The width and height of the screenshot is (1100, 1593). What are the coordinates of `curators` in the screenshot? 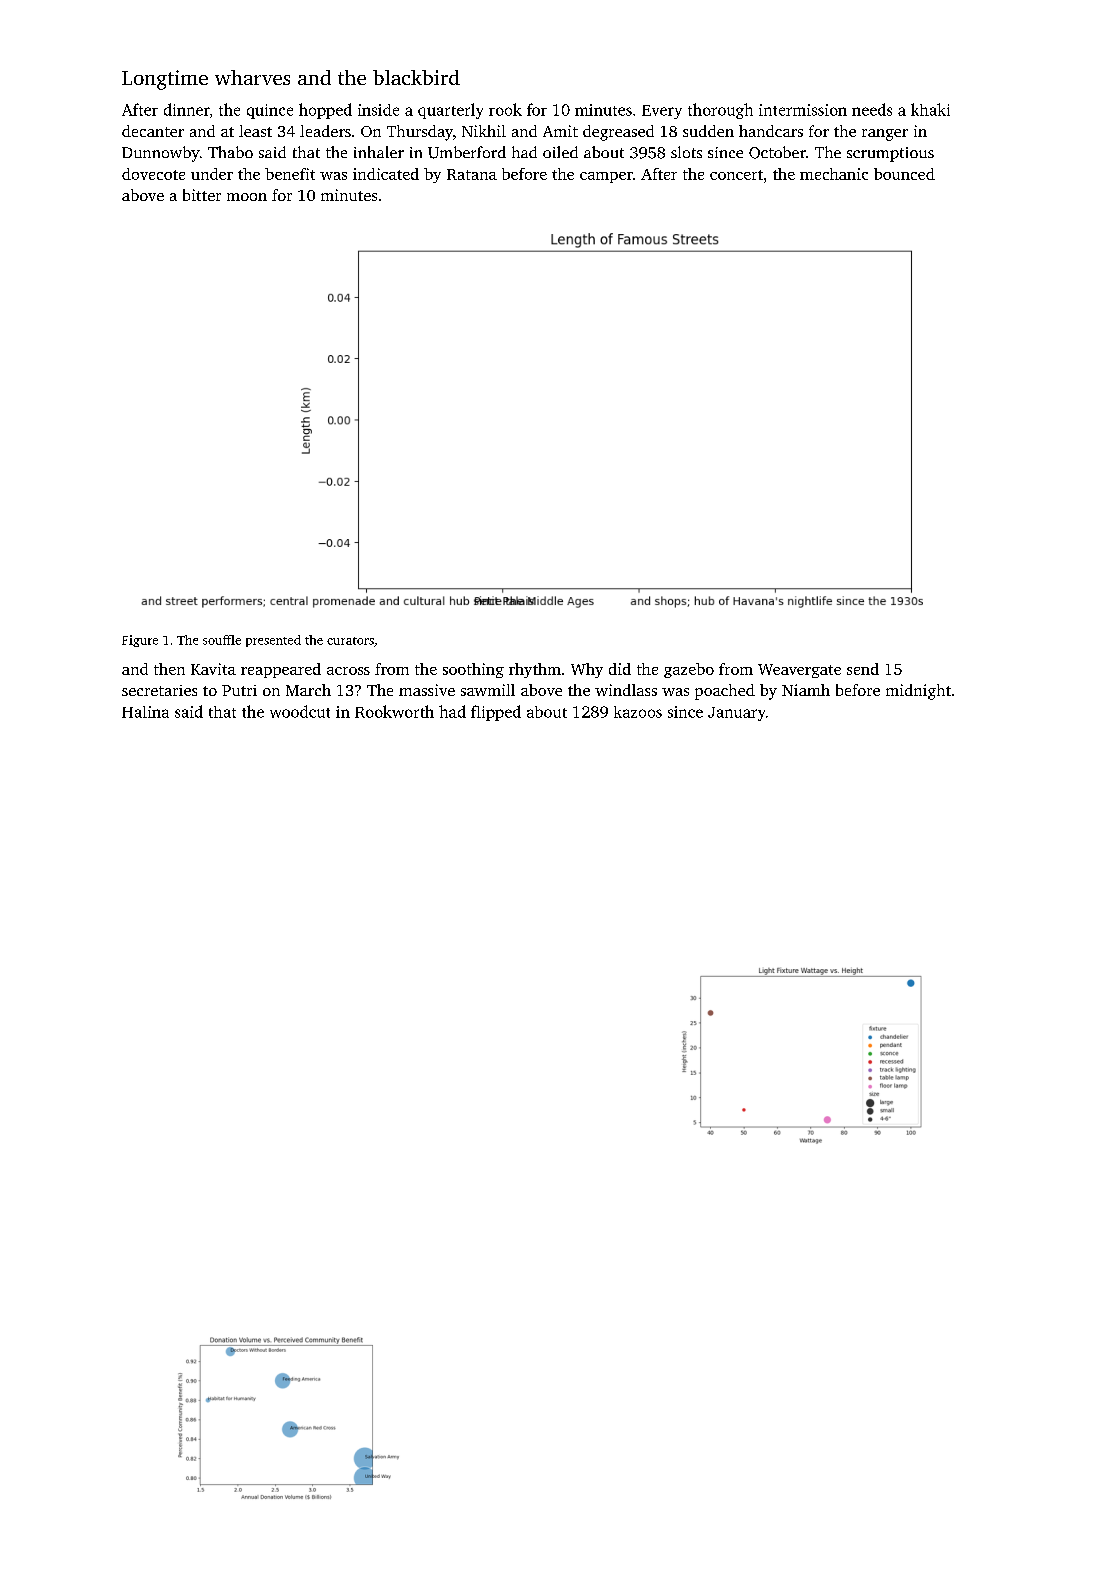 It's located at (350, 641).
